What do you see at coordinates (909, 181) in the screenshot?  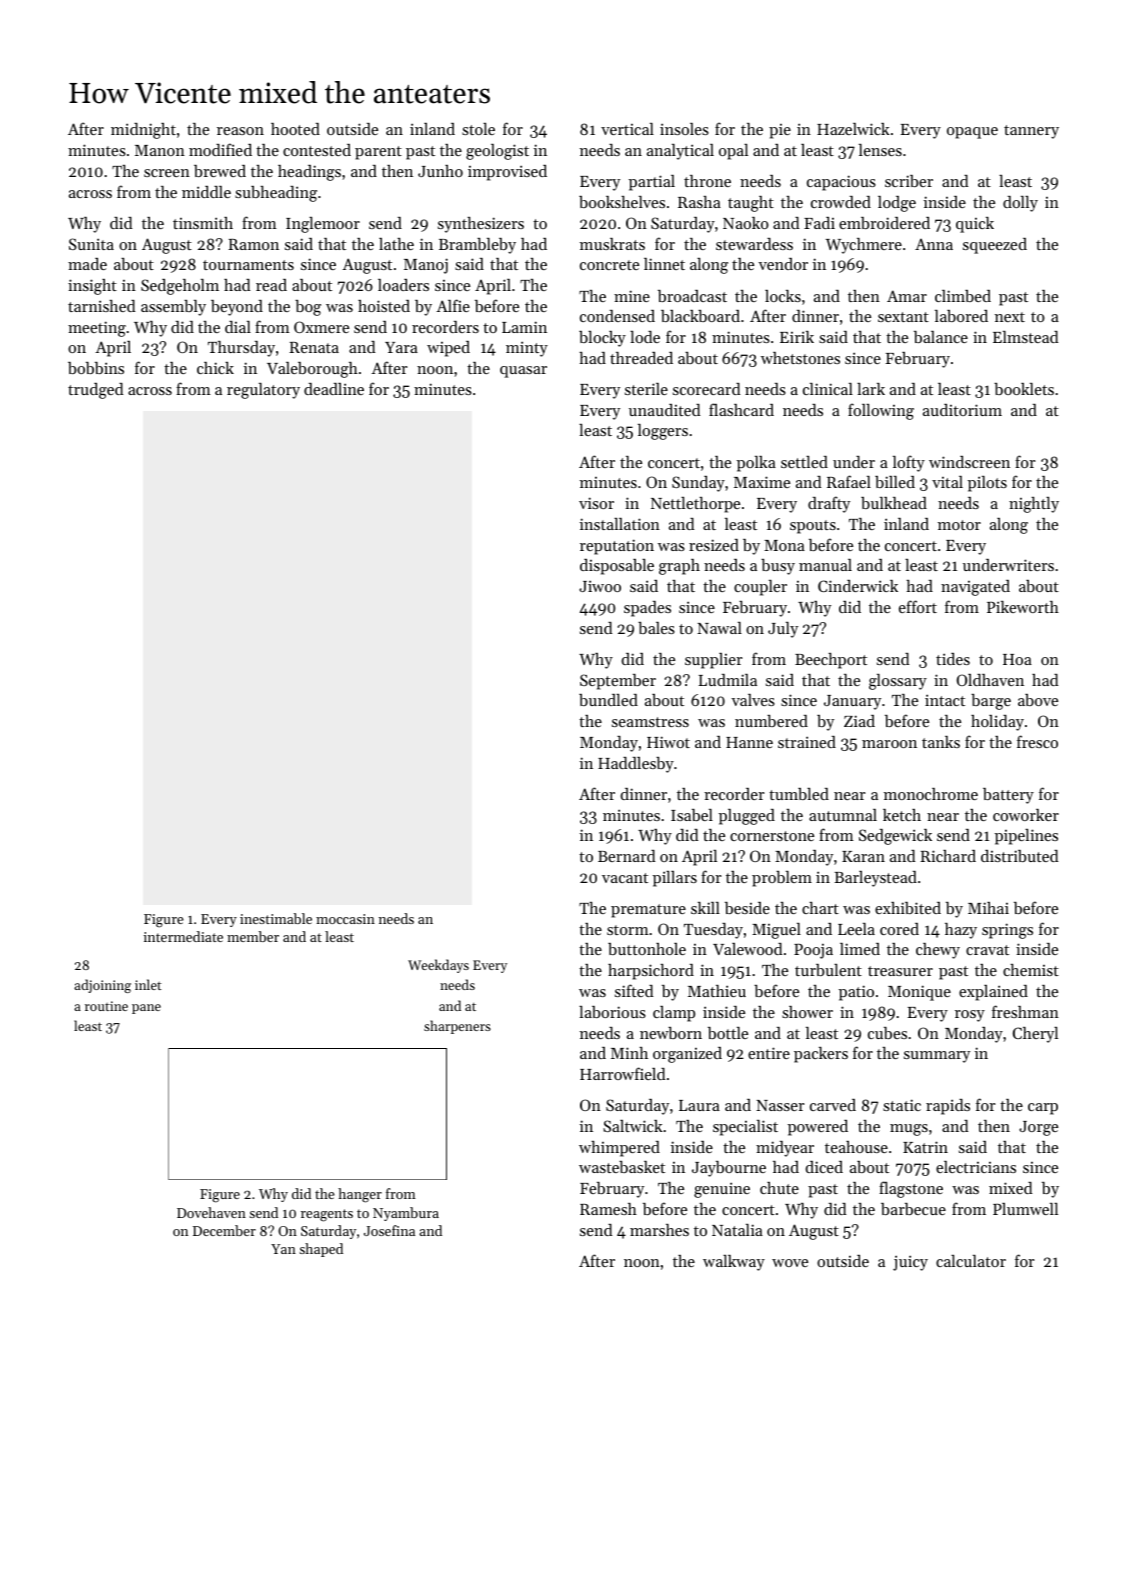 I see `scriber` at bounding box center [909, 181].
